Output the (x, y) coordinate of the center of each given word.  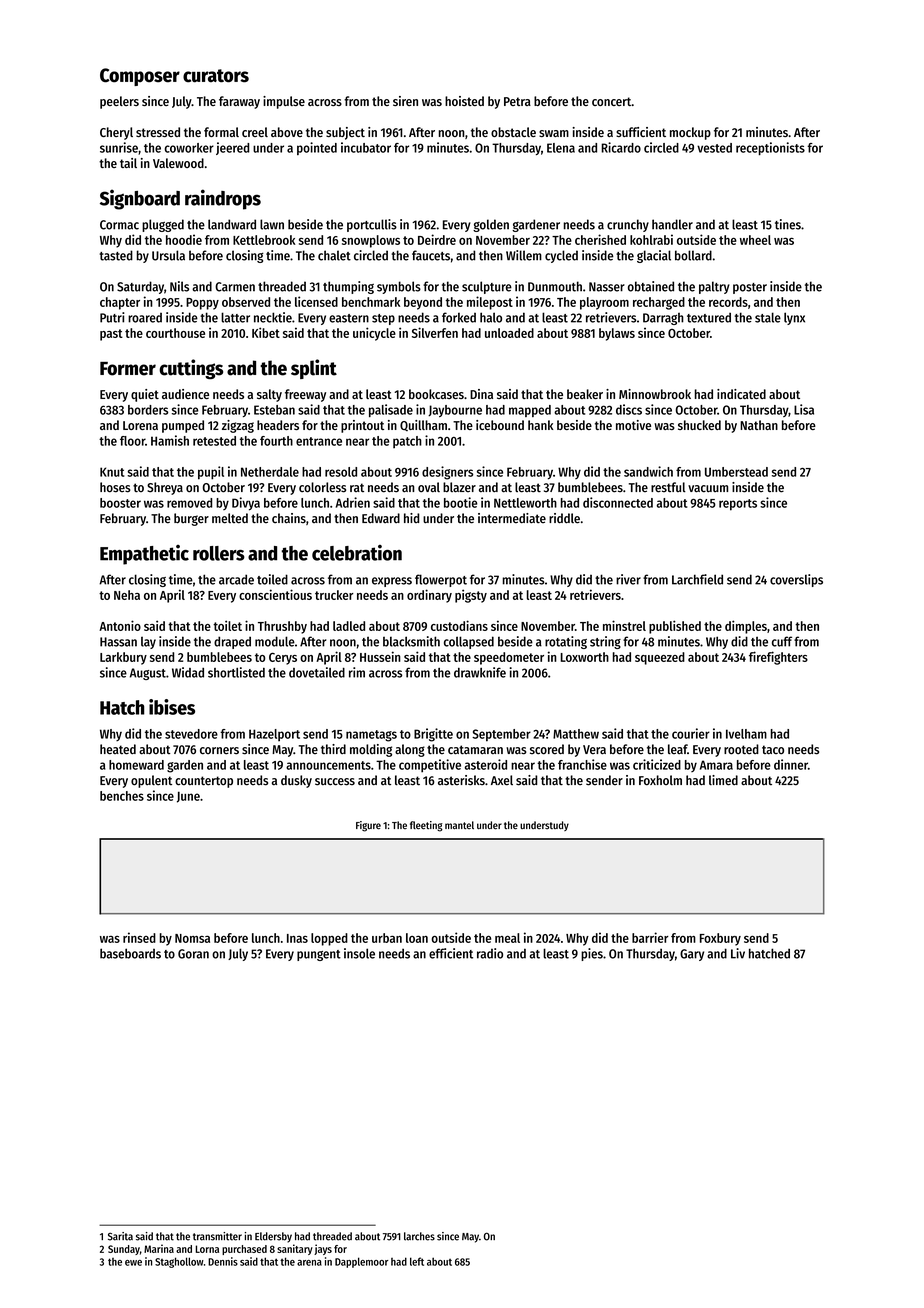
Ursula (168, 255)
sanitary (295, 1249)
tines (788, 224)
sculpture (487, 287)
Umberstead (736, 472)
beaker (585, 394)
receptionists (770, 148)
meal (507, 938)
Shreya (165, 488)
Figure (368, 826)
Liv (738, 953)
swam (554, 133)
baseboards (130, 953)
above (287, 132)
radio (490, 953)
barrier (650, 937)
